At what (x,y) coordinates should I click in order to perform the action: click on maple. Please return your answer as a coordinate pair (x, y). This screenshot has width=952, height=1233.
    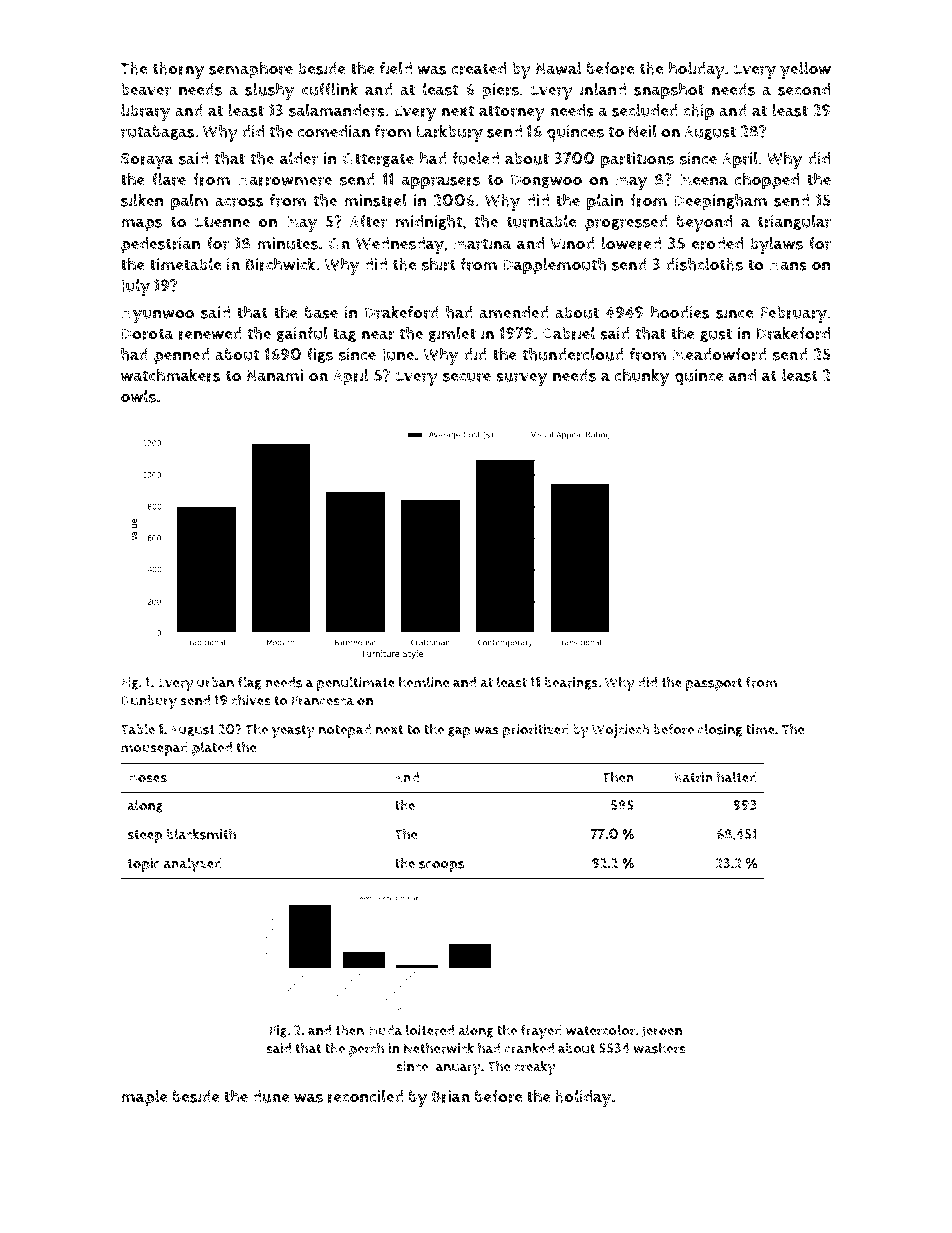
    Looking at the image, I should click on (144, 1098).
